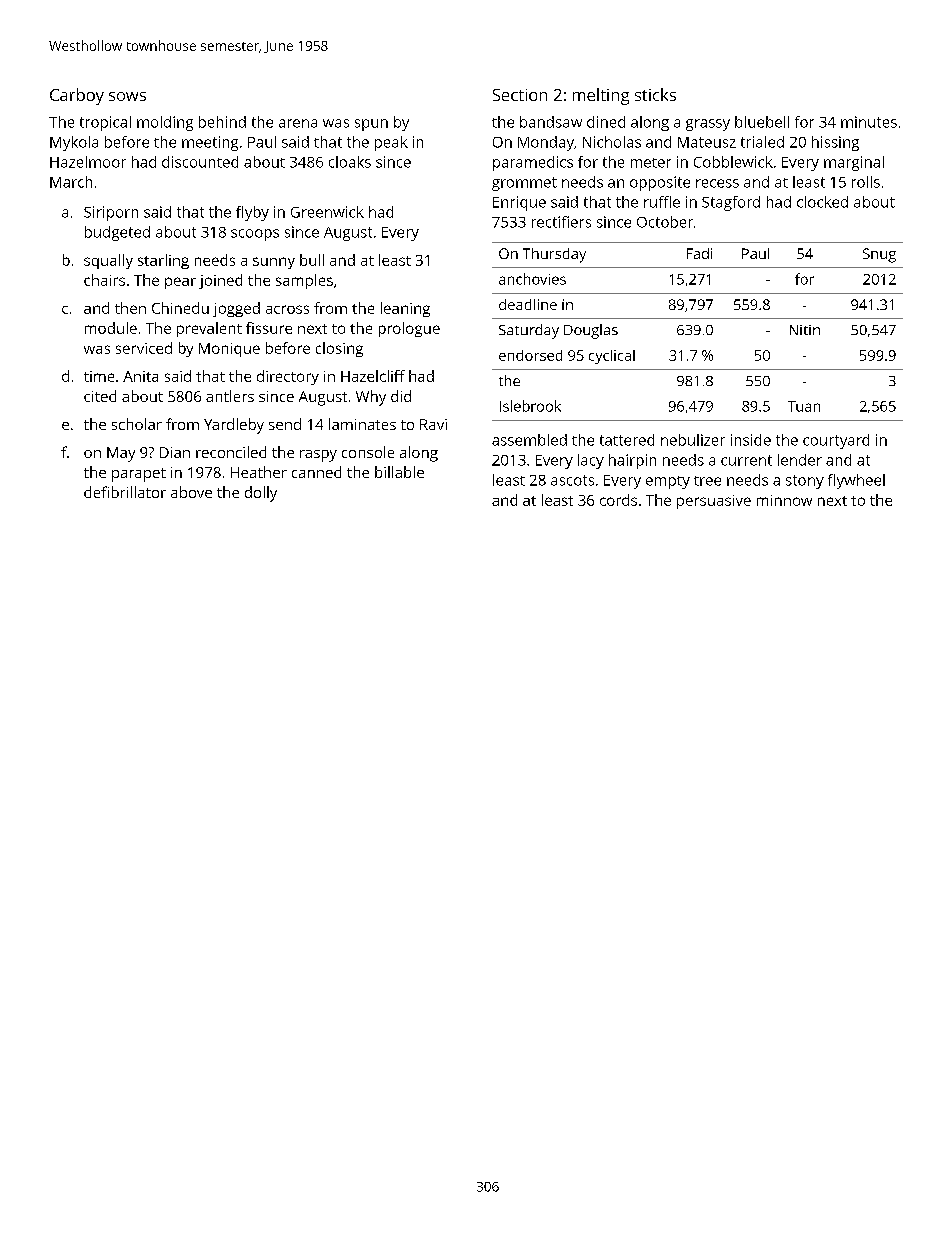 The image size is (952, 1233). I want to click on March, so click(71, 182).
